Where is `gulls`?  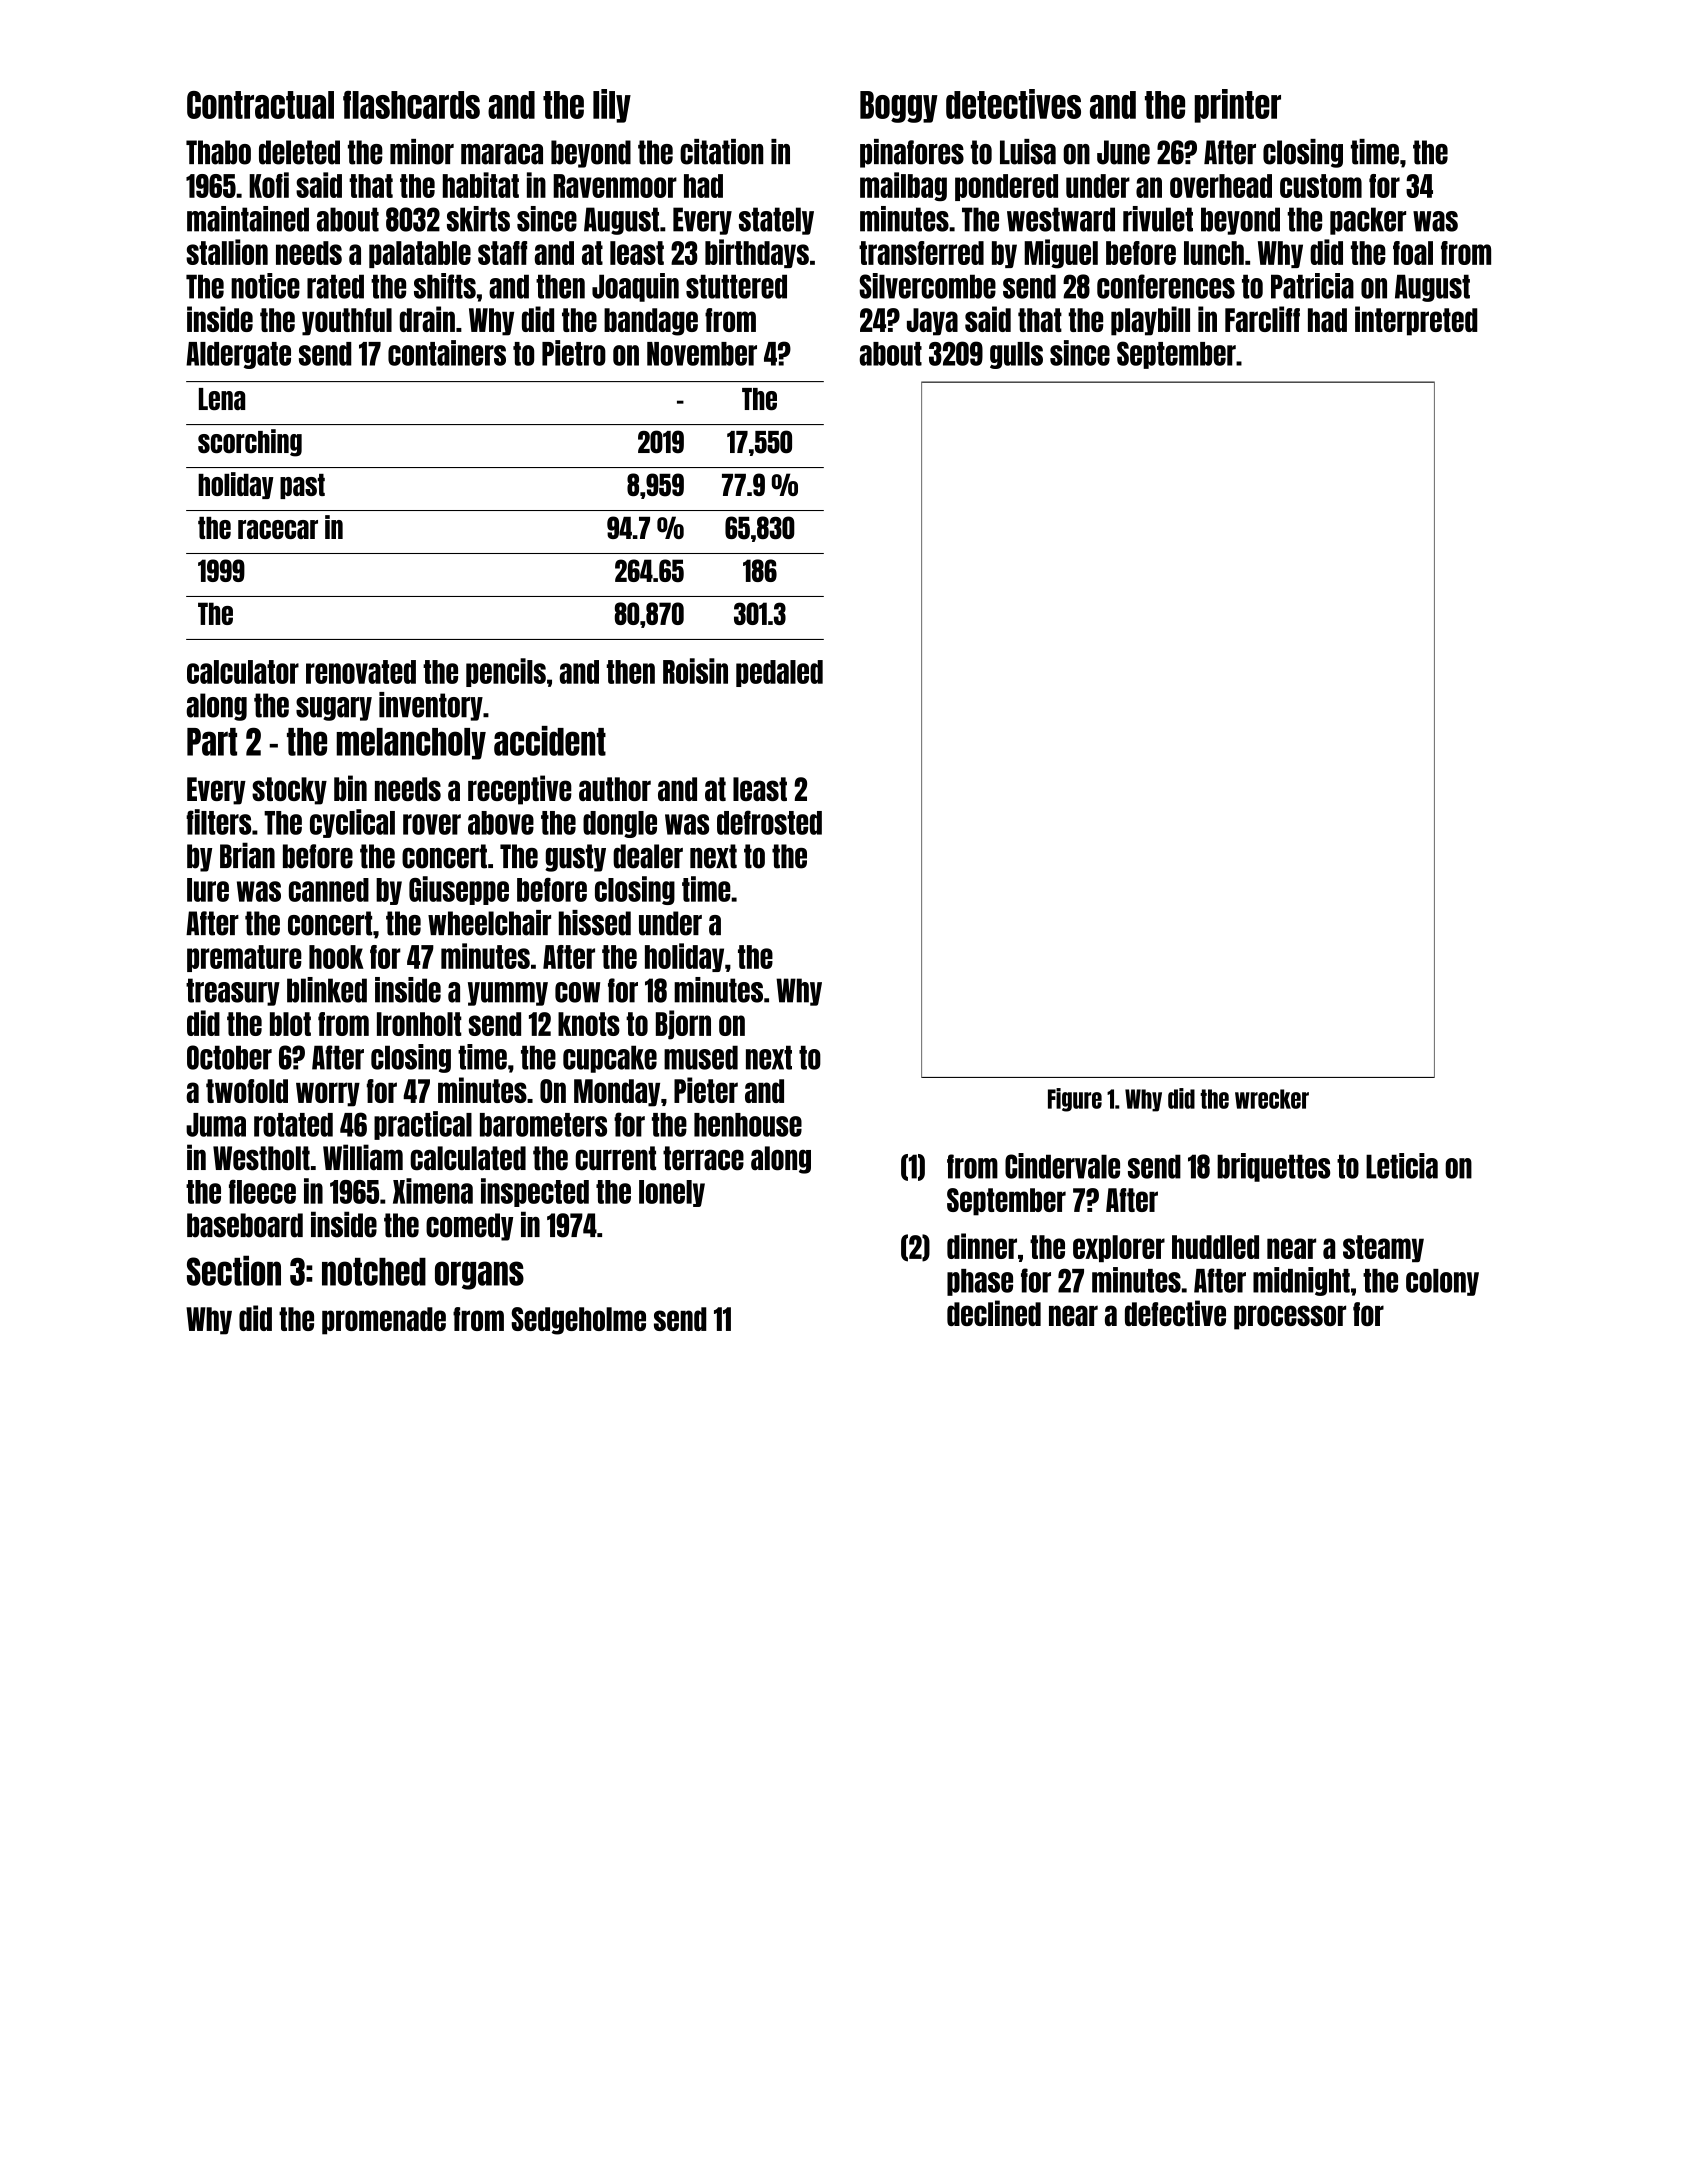 gulls is located at coordinates (1016, 355).
